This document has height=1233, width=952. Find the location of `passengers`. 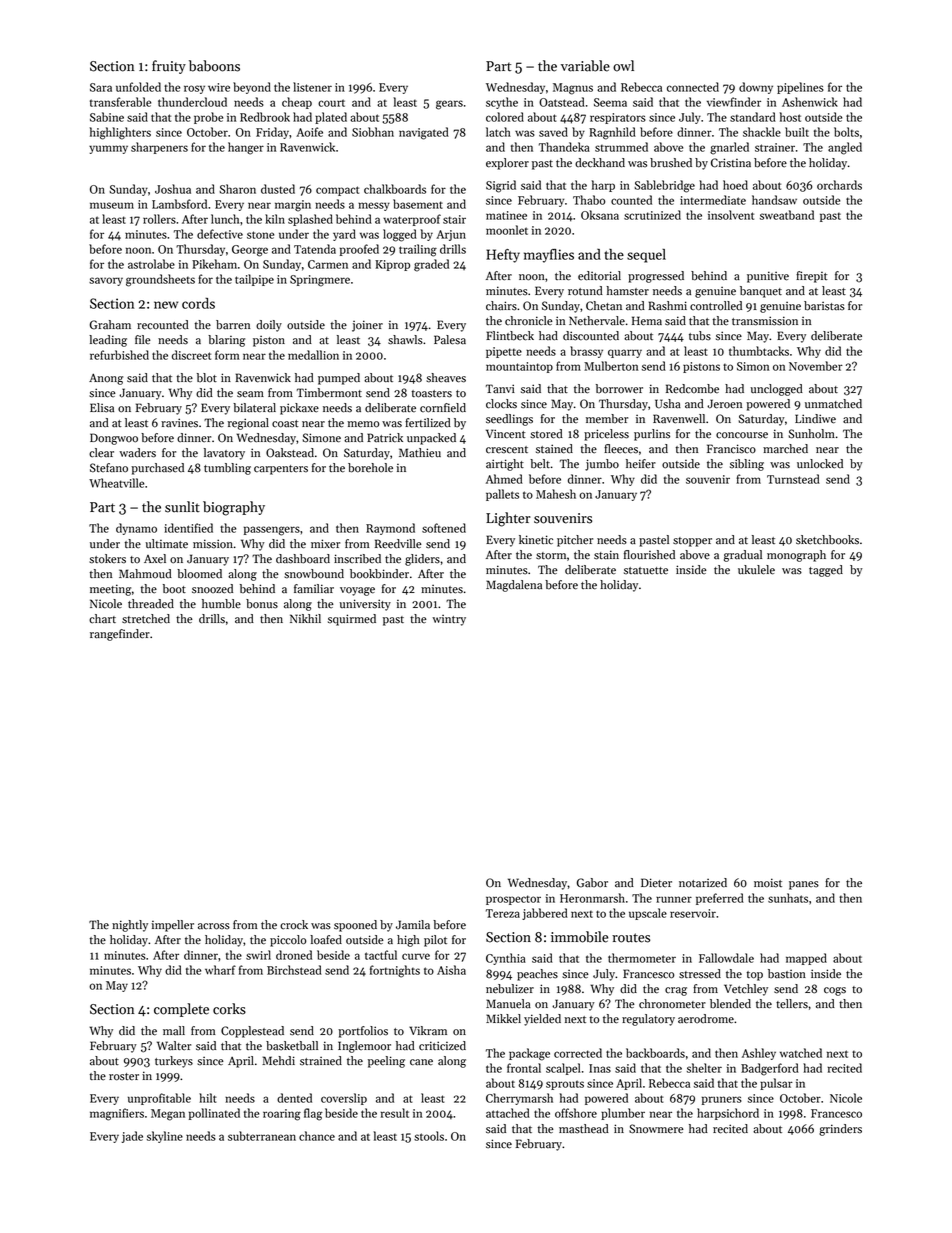

passengers is located at coordinates (272, 531).
